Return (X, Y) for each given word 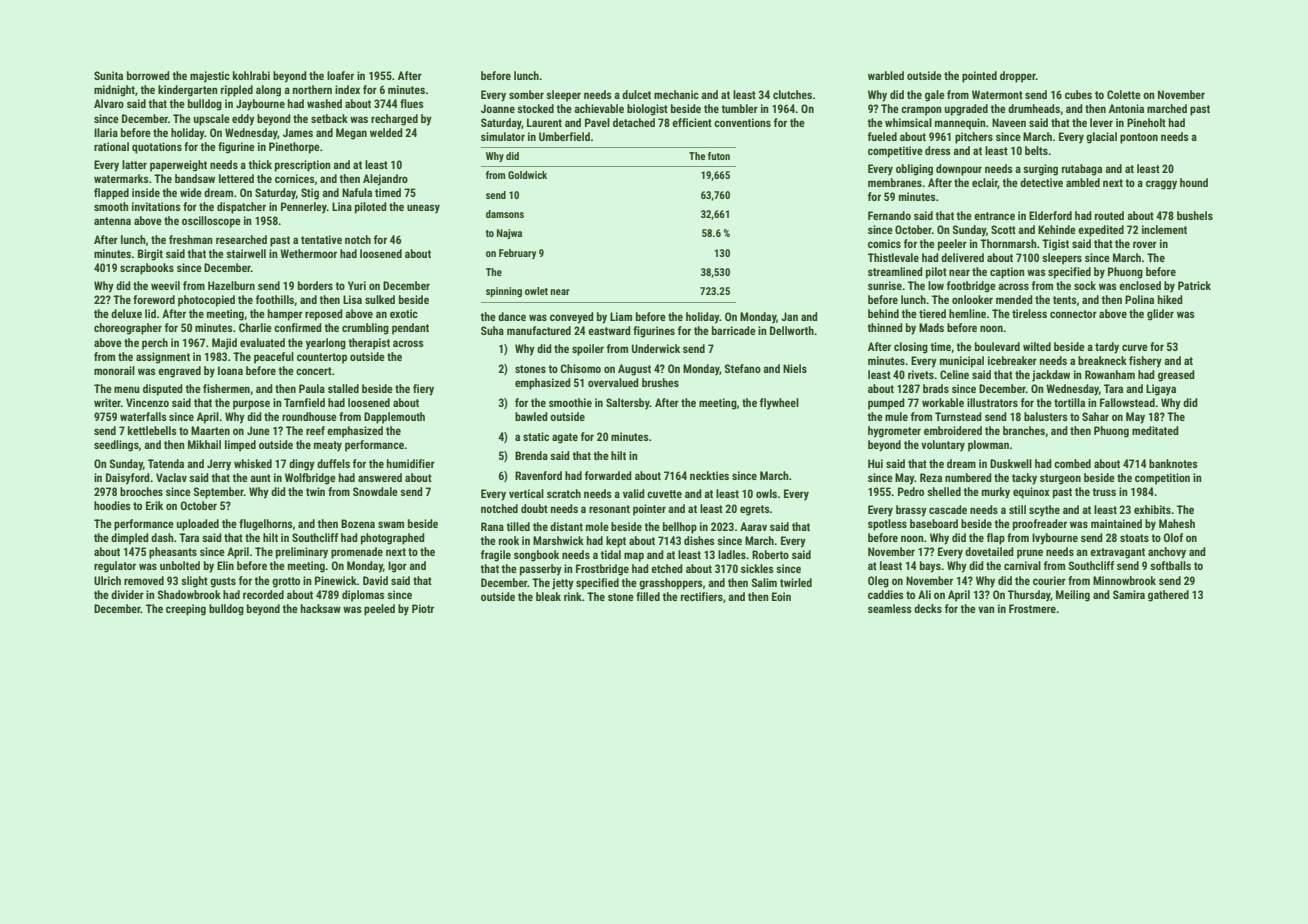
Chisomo (581, 368)
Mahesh (1177, 523)
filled (648, 596)
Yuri (357, 285)
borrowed (148, 75)
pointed (979, 77)
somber (526, 94)
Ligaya (1161, 390)
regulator (115, 567)
